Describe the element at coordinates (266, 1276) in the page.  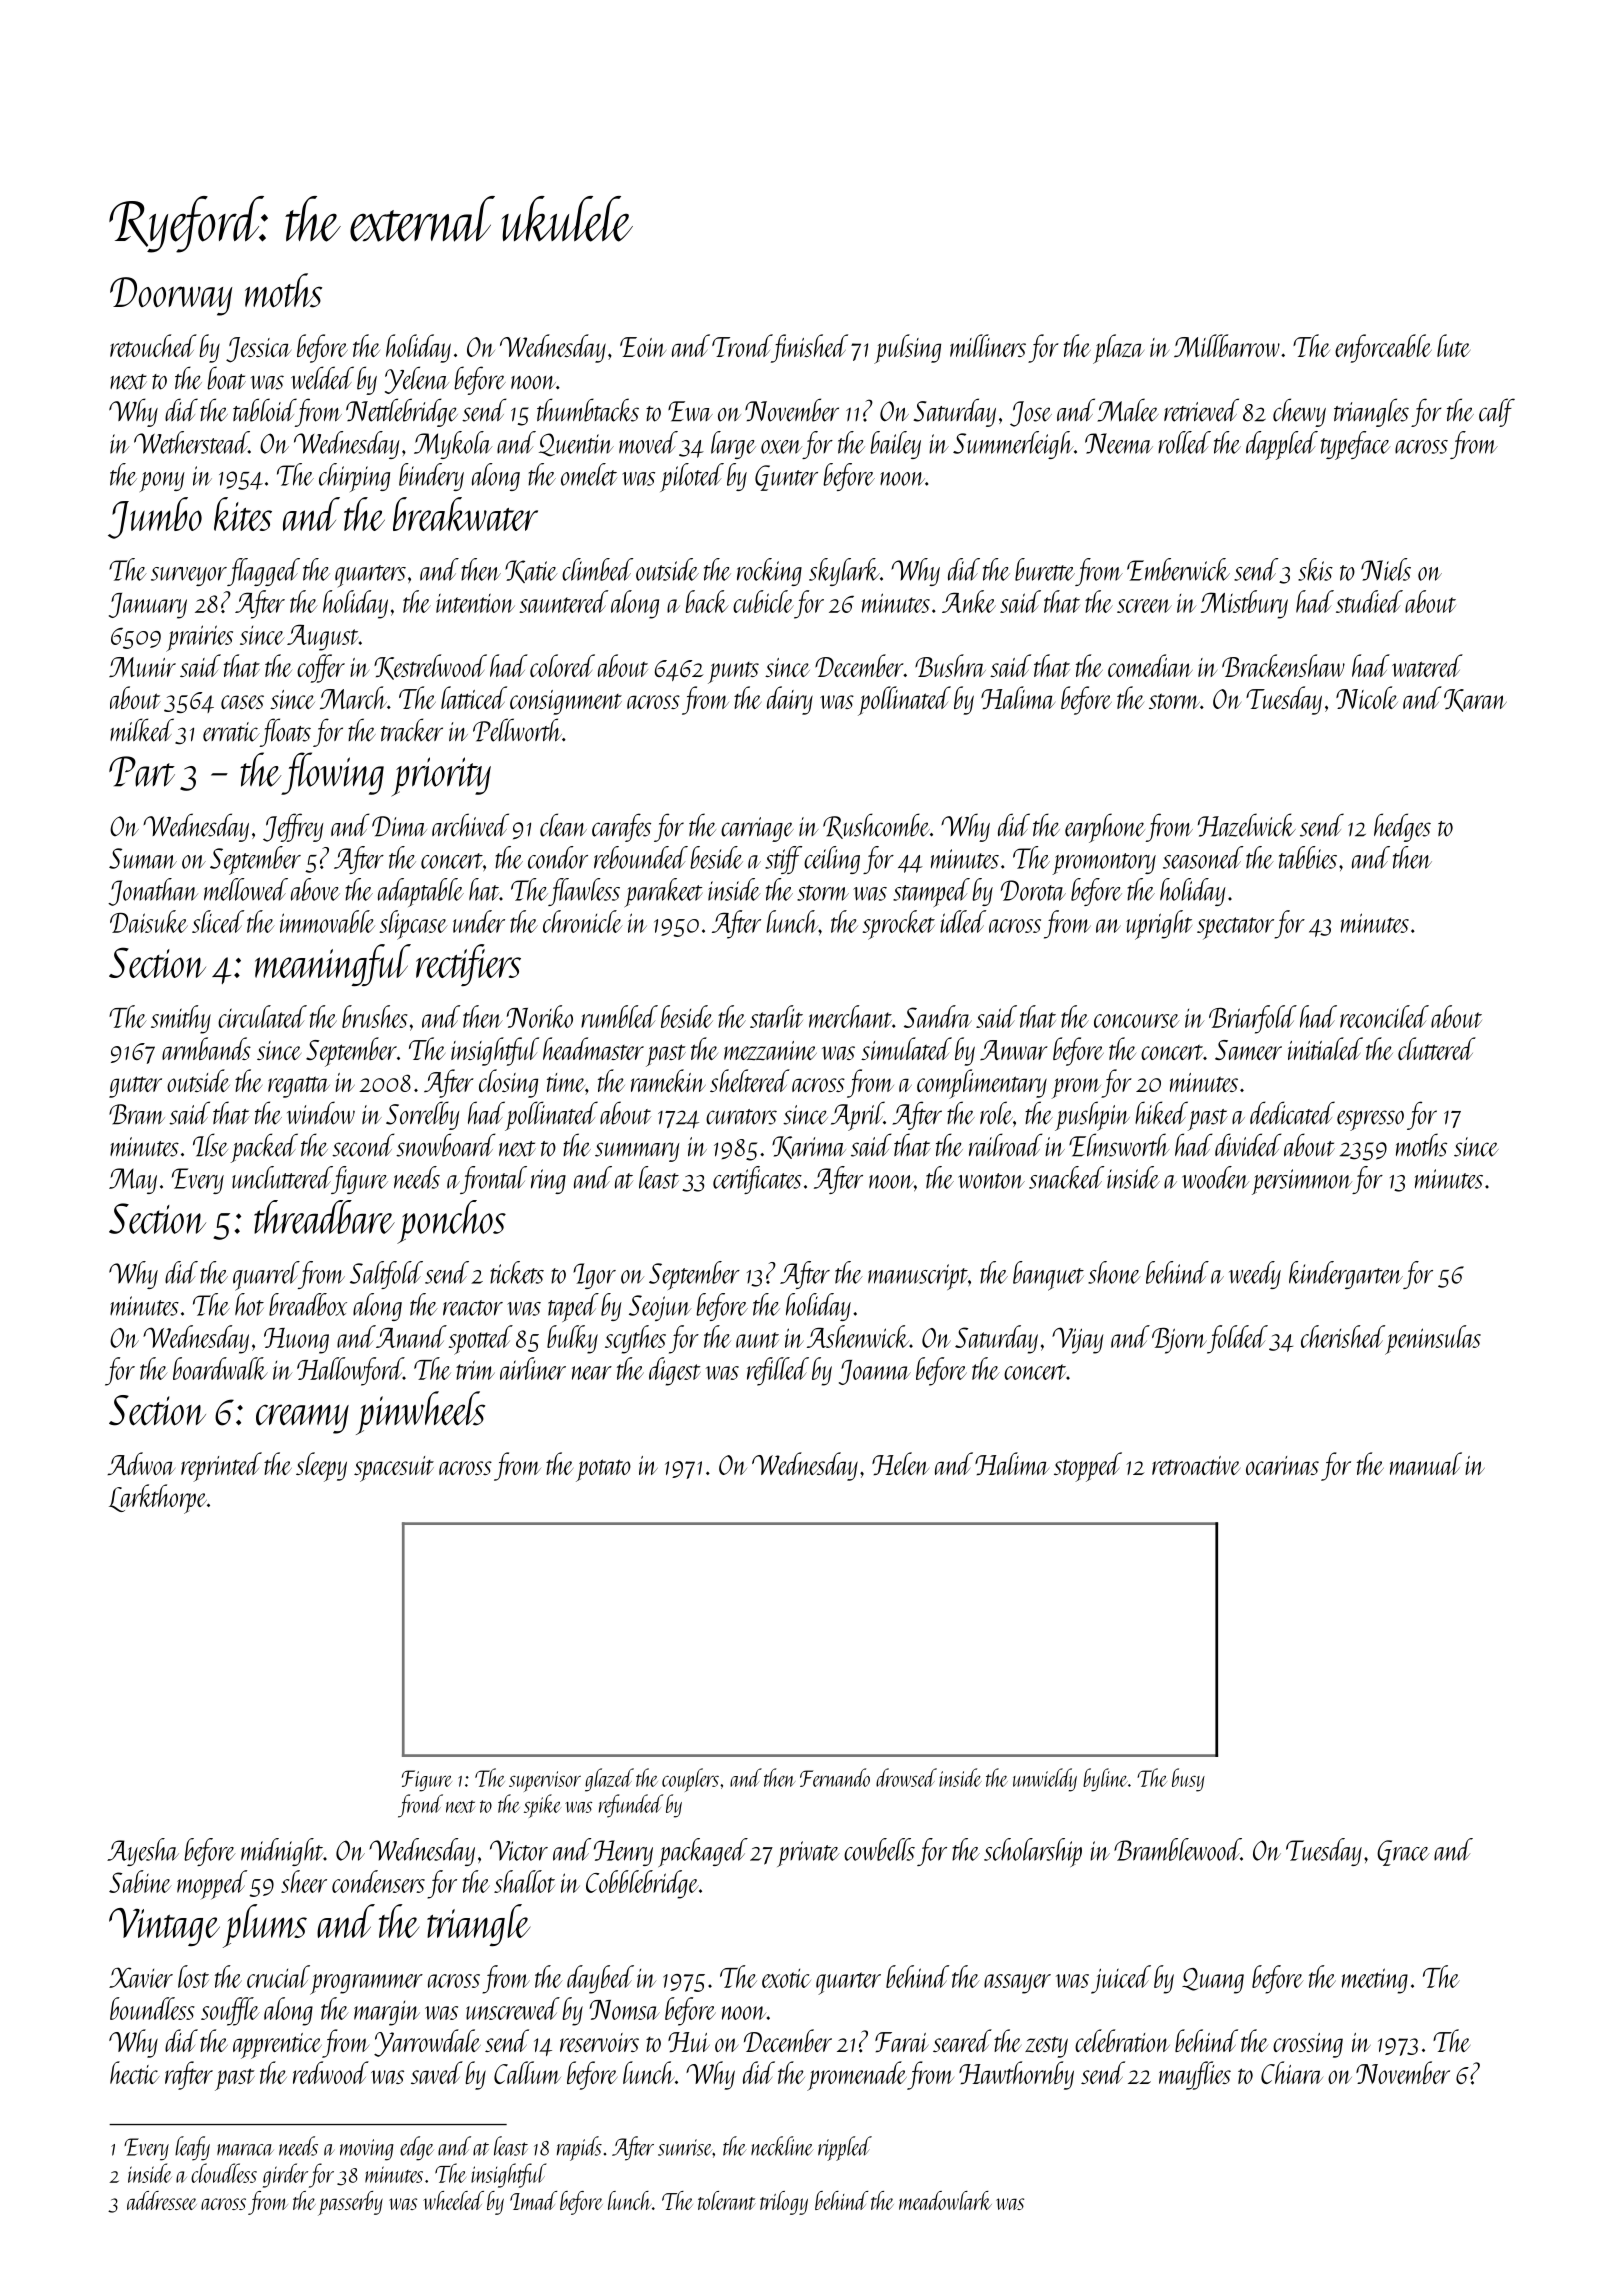
I see `quarrel` at that location.
